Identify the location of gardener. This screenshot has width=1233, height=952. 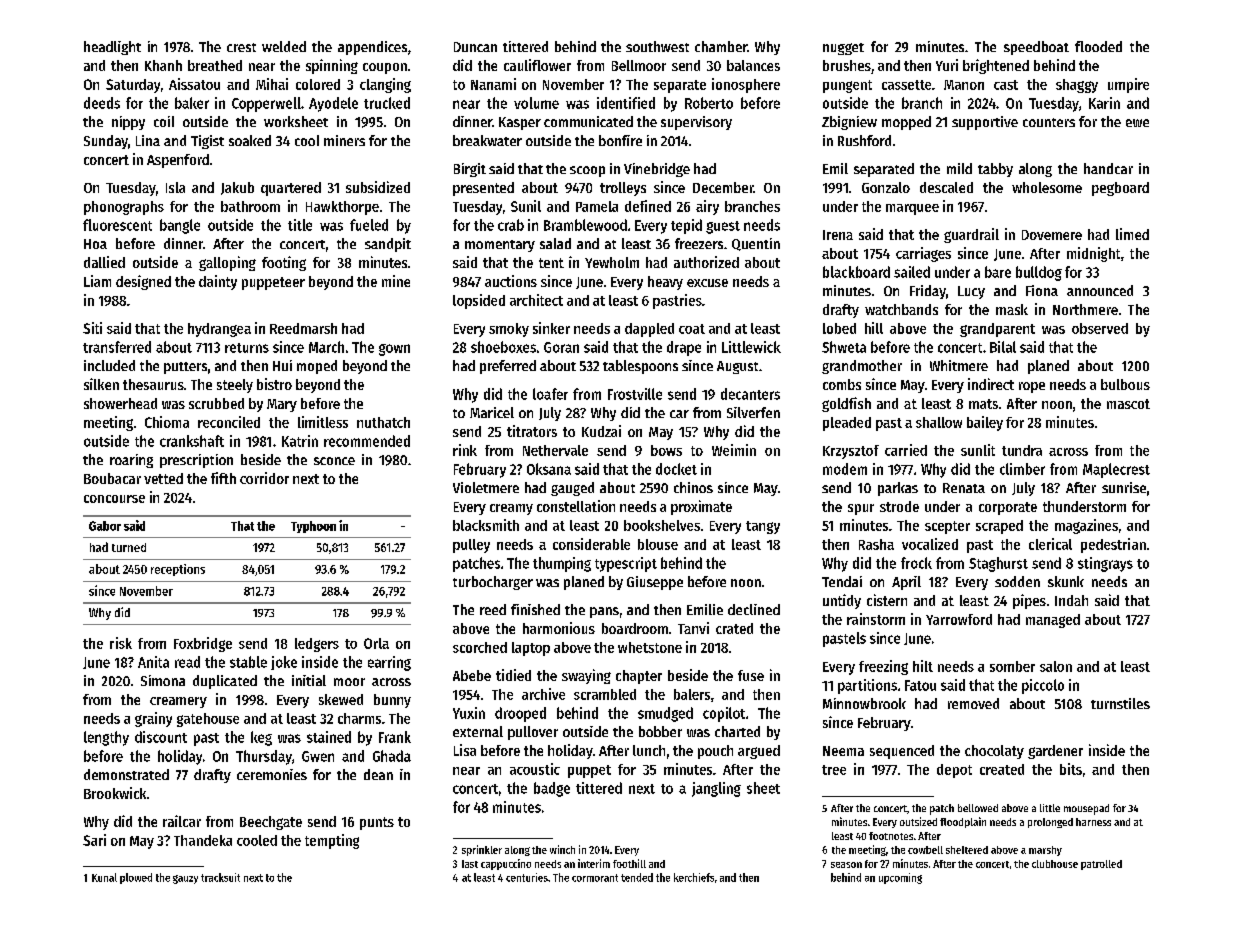
(1055, 752).
